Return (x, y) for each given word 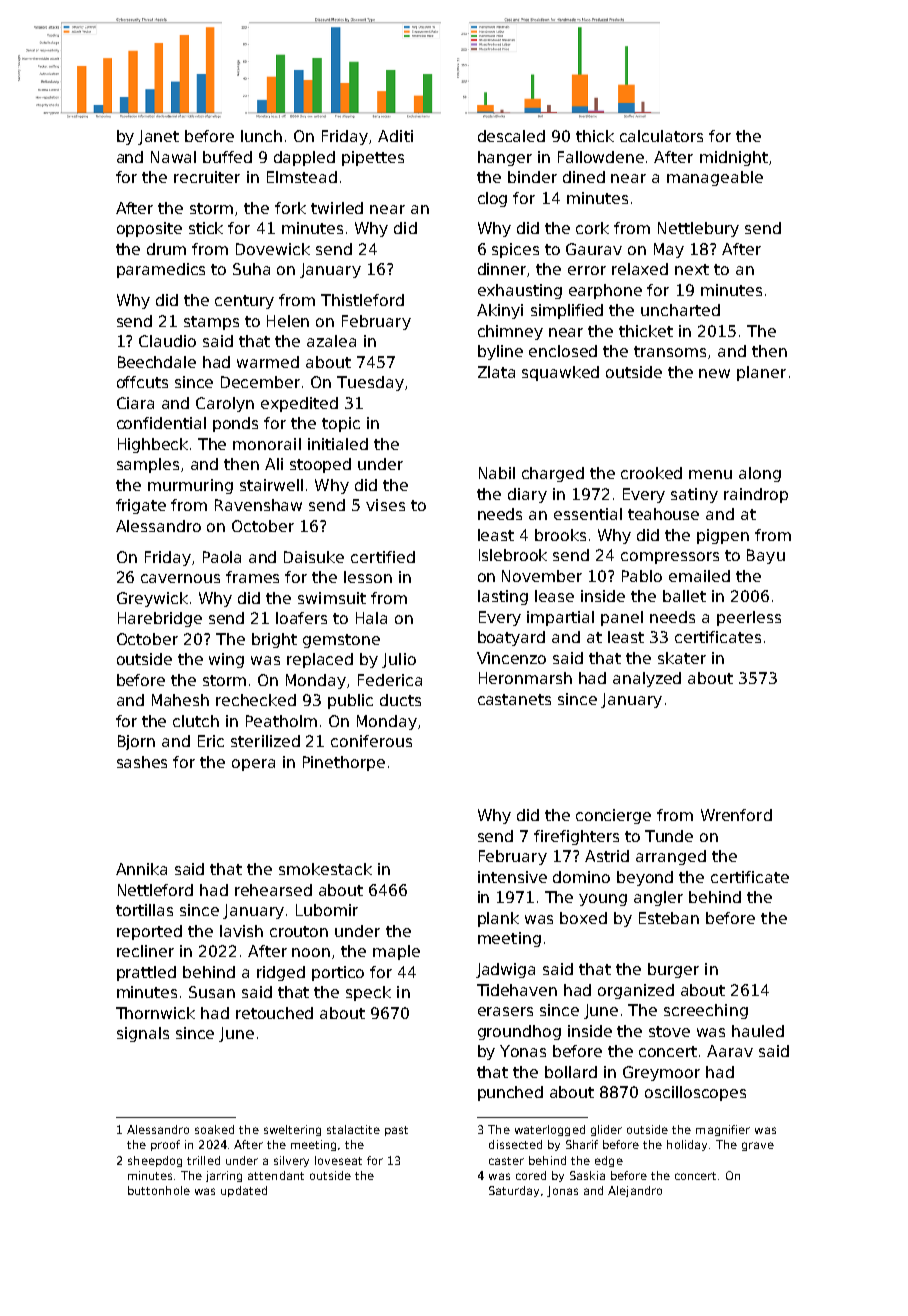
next (692, 269)
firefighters (576, 837)
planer (761, 373)
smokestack (325, 869)
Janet (158, 137)
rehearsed (273, 890)
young (603, 900)
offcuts (142, 382)
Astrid (607, 856)
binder (532, 177)
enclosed (563, 351)
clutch (196, 721)
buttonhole (159, 1190)
